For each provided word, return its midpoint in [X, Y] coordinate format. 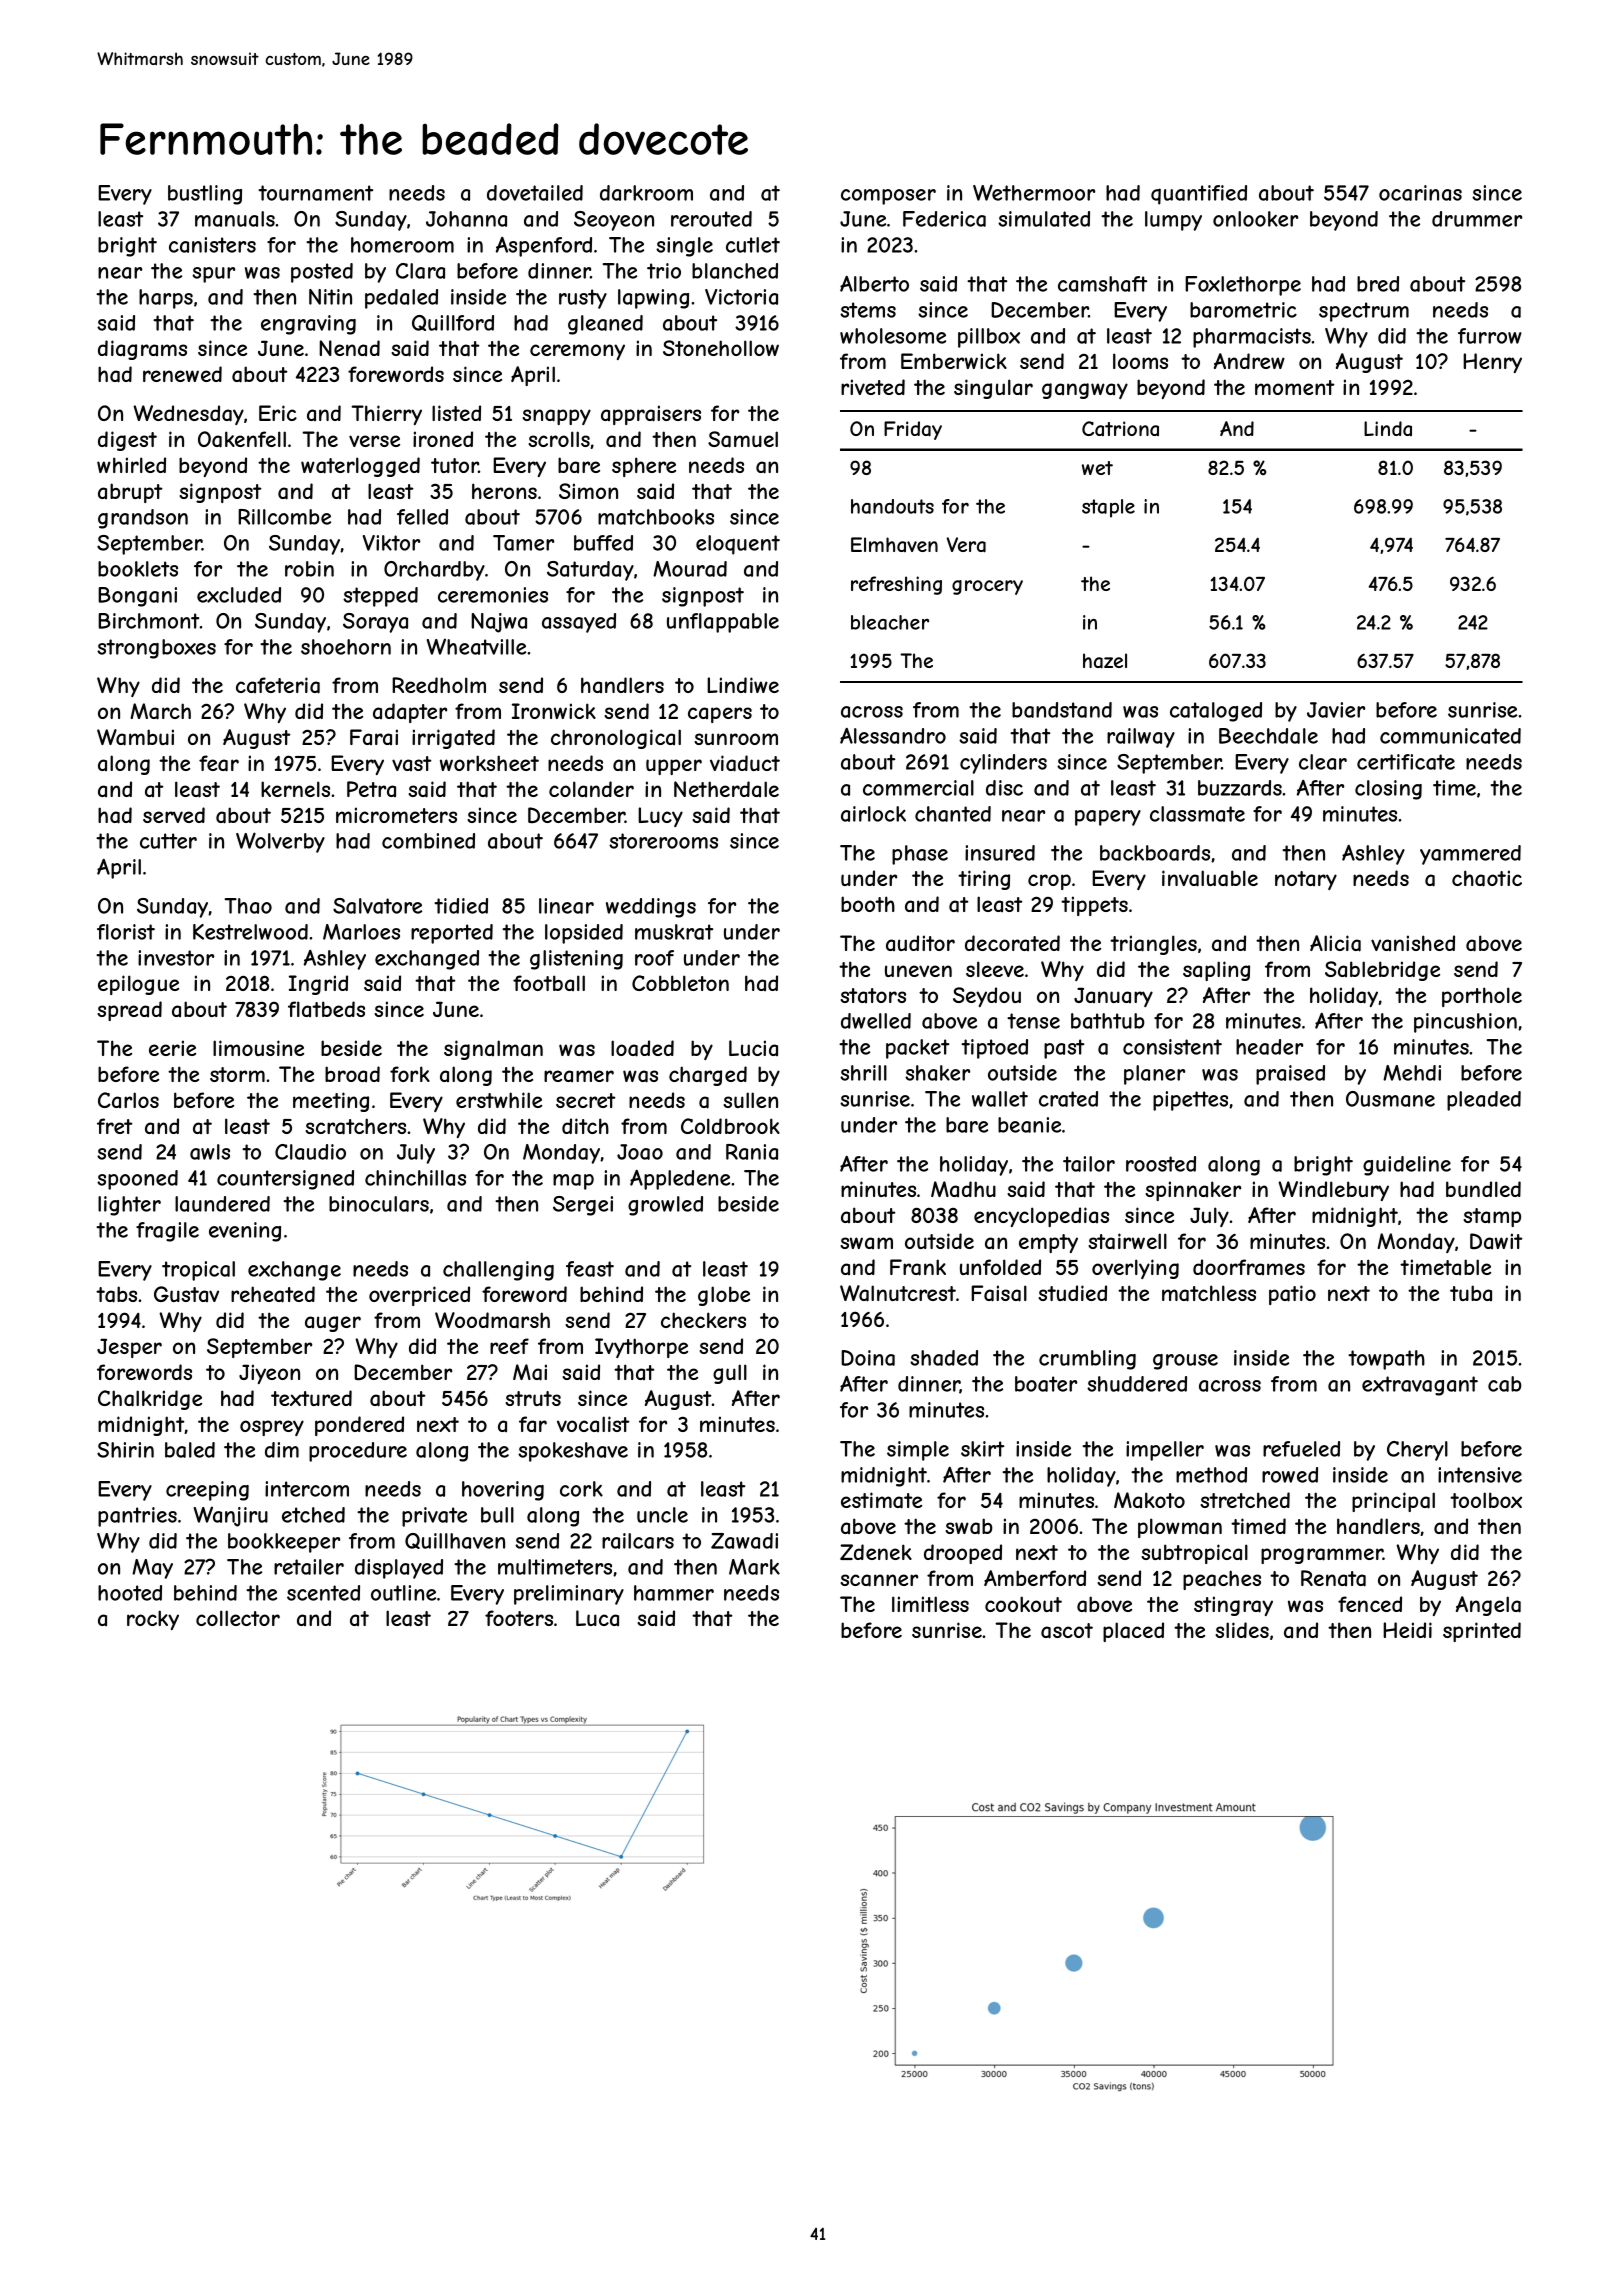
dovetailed [535, 193]
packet [917, 1049]
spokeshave [573, 1452]
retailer [309, 1567]
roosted [1161, 1164]
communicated [1450, 736]
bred [1378, 284]
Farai [374, 737]
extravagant [1420, 1386]
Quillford [453, 323]
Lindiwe [743, 685]
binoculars [379, 1204]
